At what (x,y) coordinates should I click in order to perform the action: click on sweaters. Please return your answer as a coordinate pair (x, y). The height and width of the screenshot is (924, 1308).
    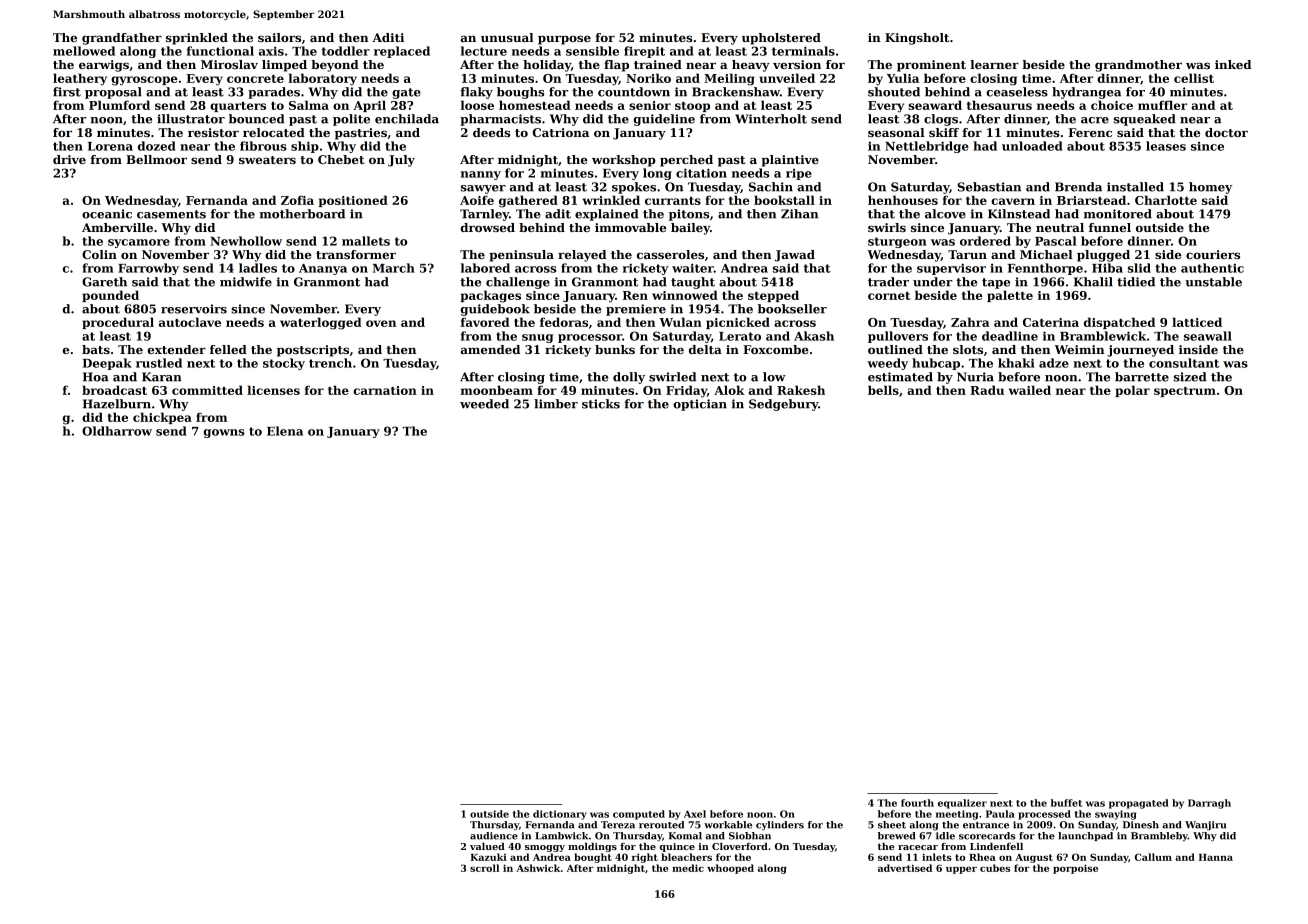
    Looking at the image, I should click on (267, 160).
